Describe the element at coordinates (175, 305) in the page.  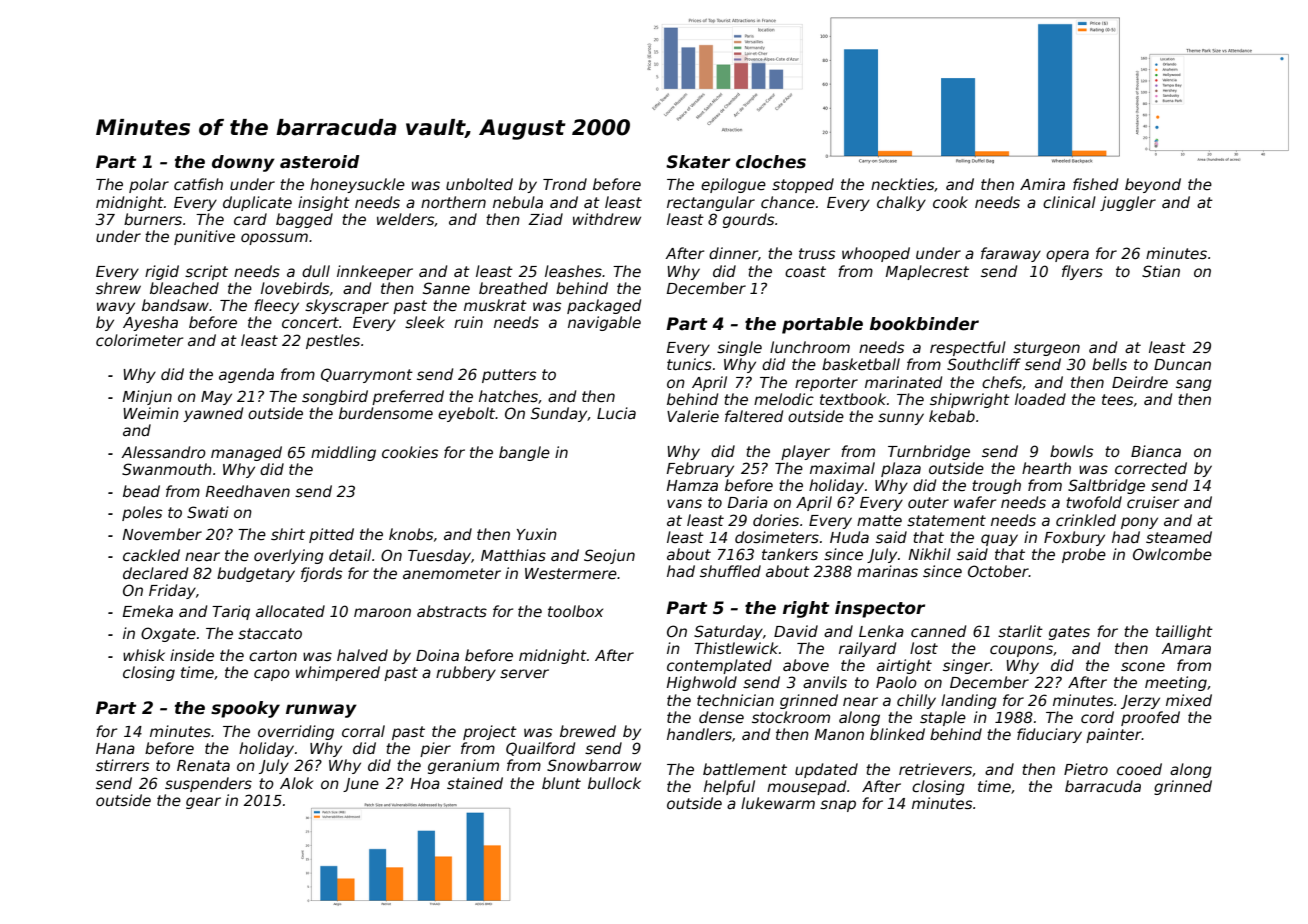
I see `bandsaw` at that location.
